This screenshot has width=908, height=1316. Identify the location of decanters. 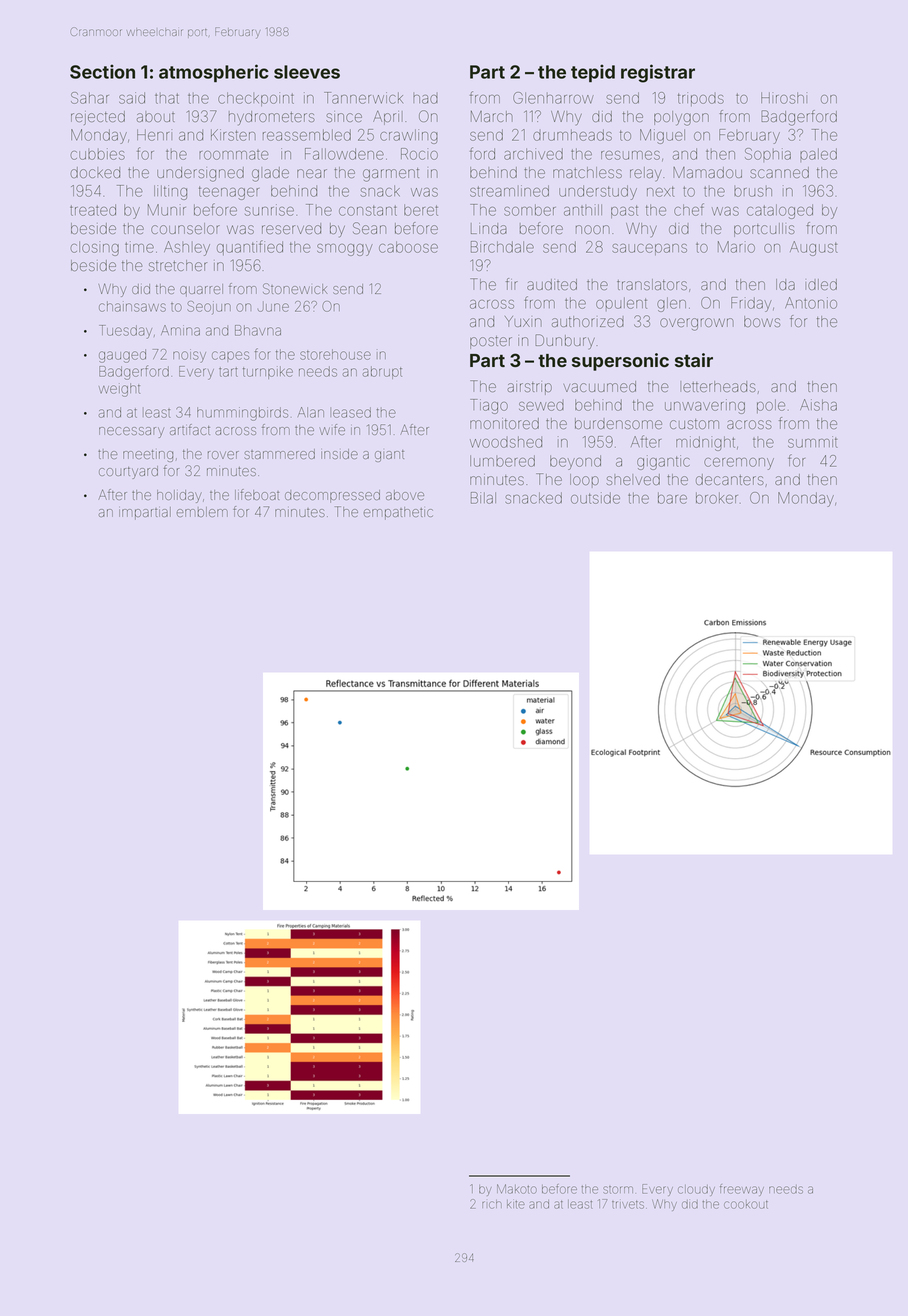
(730, 479).
